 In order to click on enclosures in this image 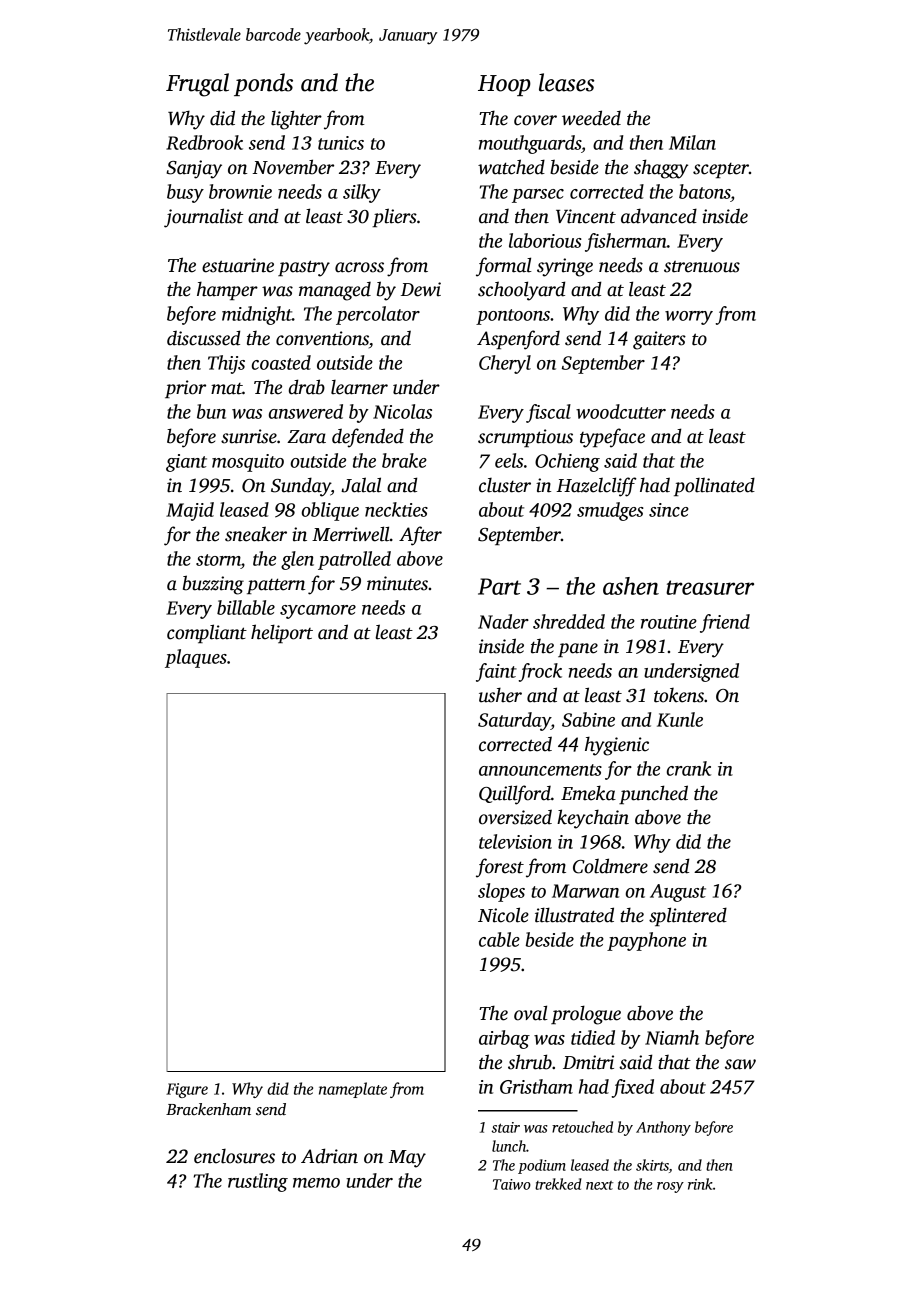, I will do `click(234, 1156)`.
